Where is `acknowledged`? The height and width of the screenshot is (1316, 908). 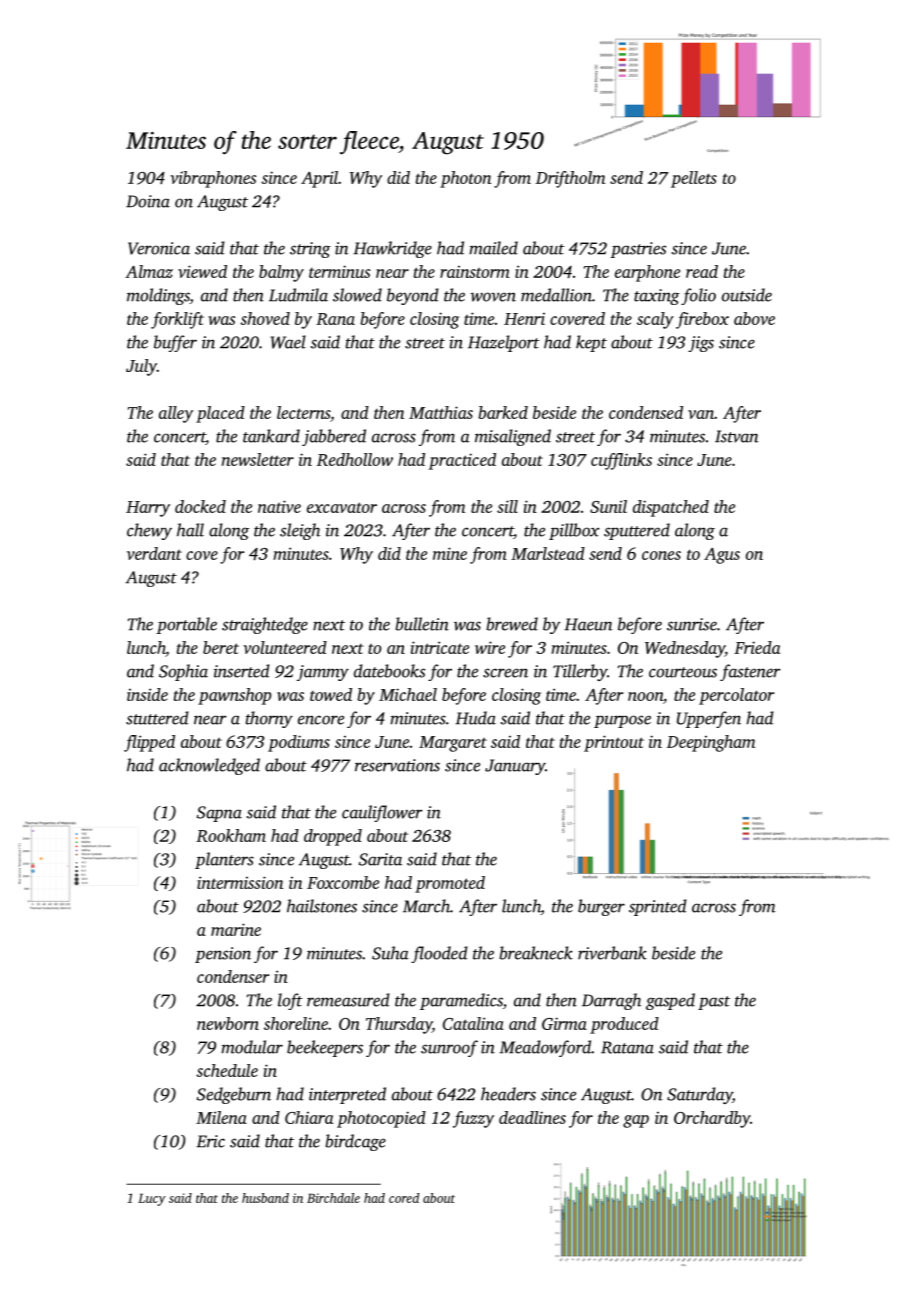 acknowledged is located at coordinates (209, 766).
